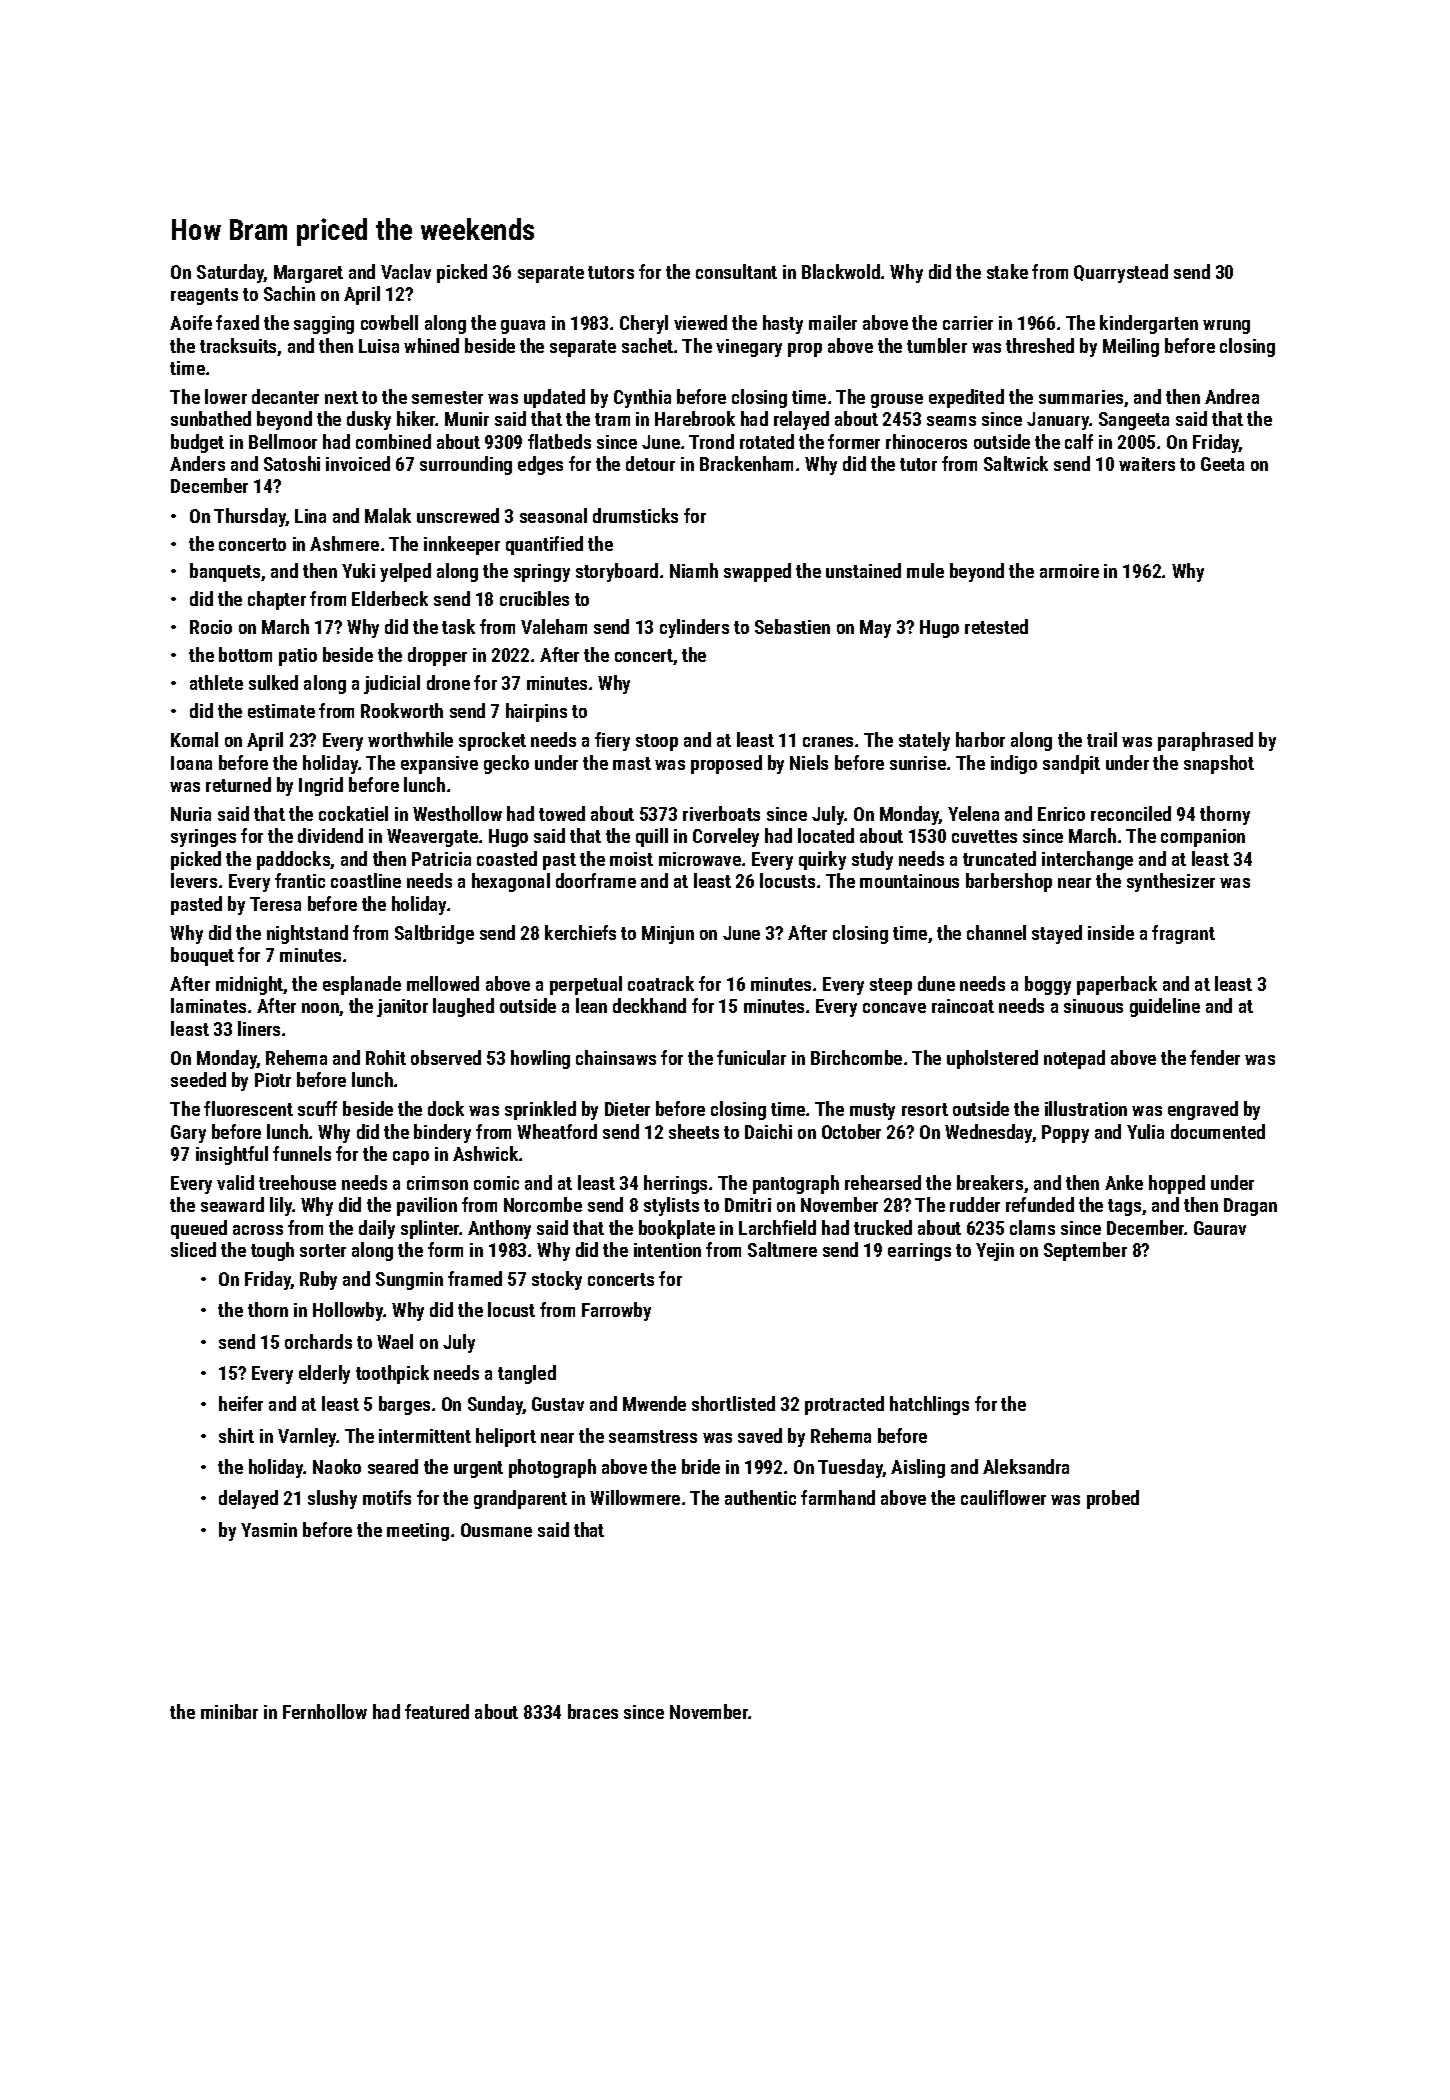 Image resolution: width=1450 pixels, height=2100 pixels. I want to click on probed, so click(1113, 1499).
